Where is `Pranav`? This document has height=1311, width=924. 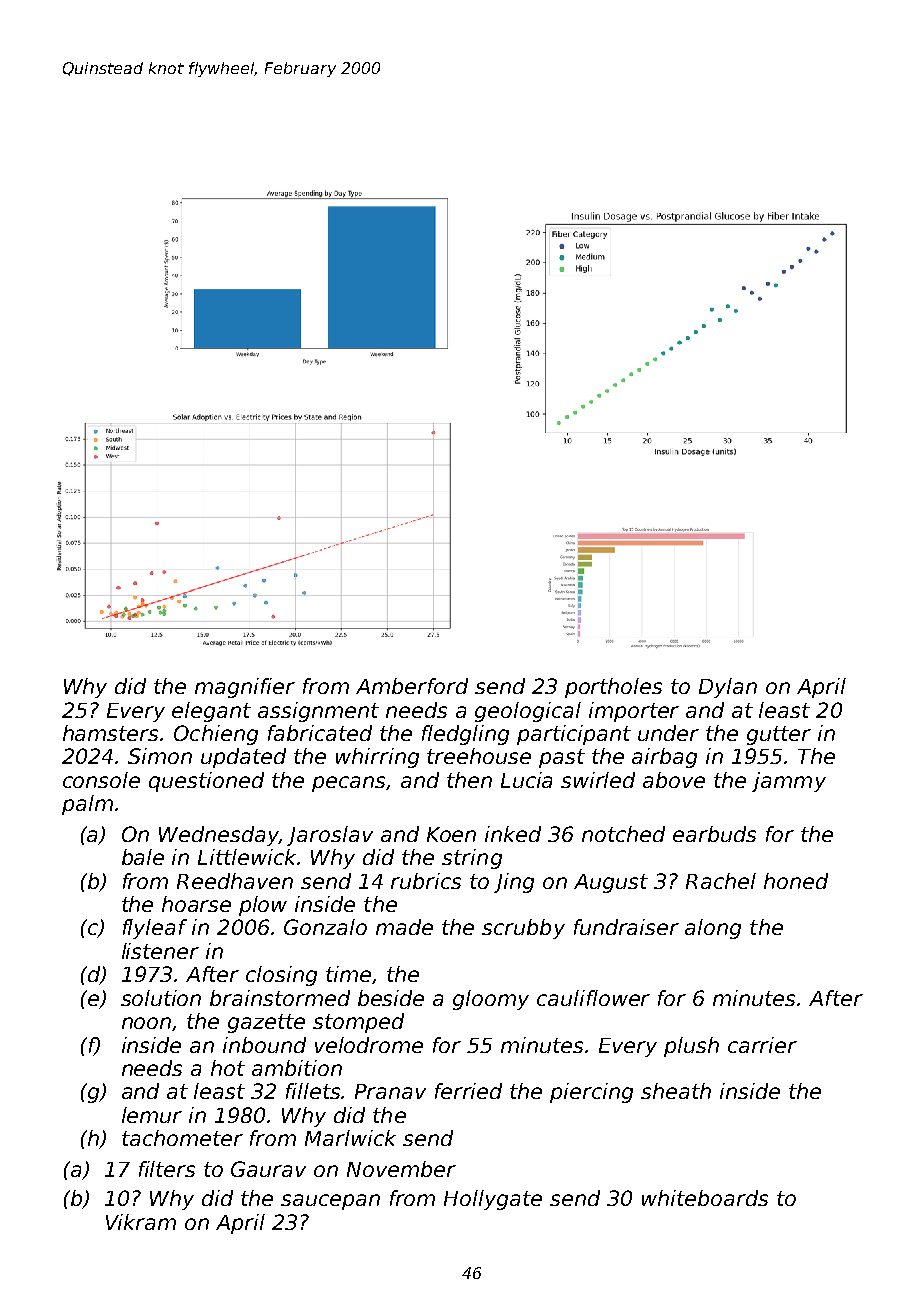 Pranav is located at coordinates (390, 1091).
